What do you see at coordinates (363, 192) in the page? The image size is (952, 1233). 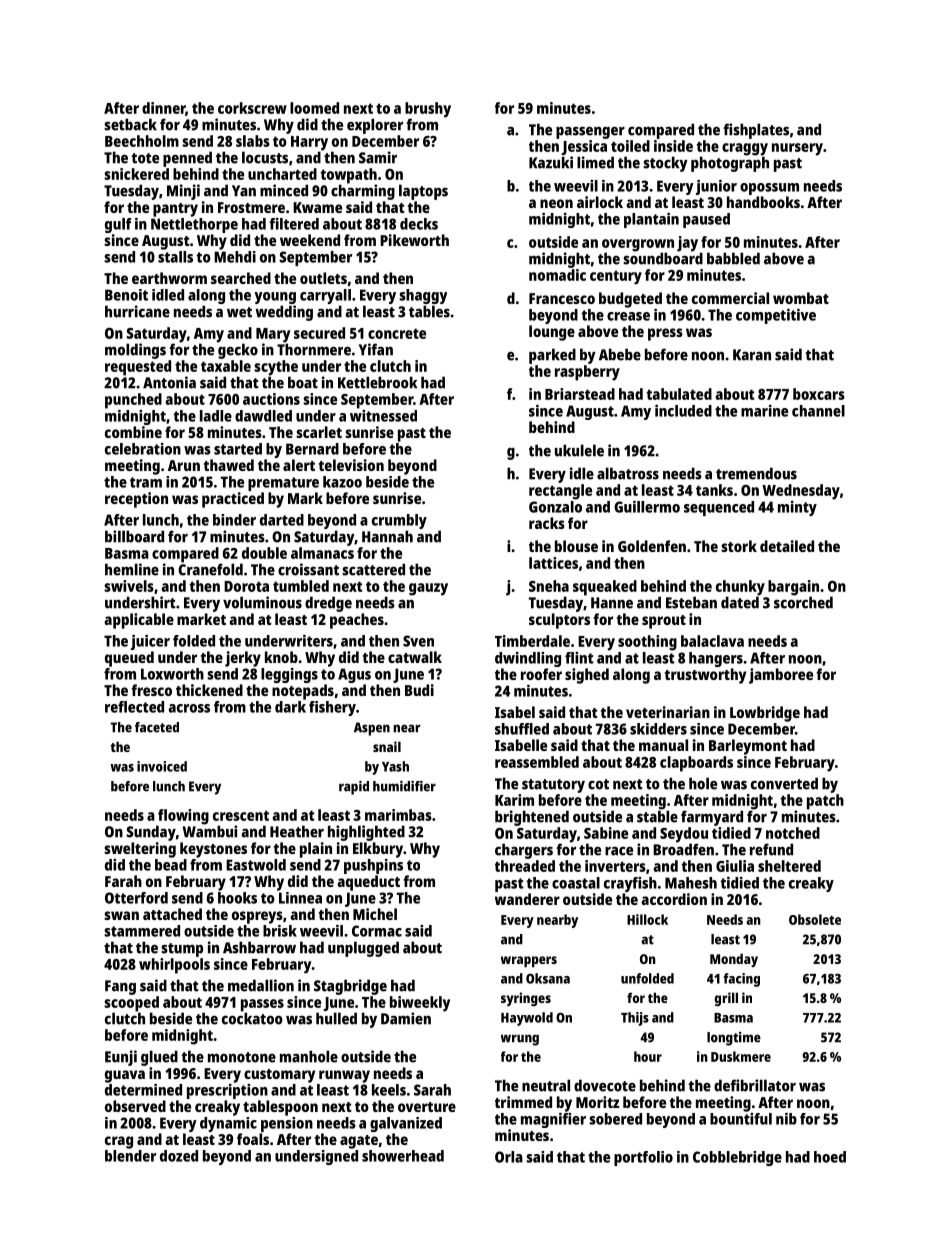 I see `charming` at bounding box center [363, 192].
